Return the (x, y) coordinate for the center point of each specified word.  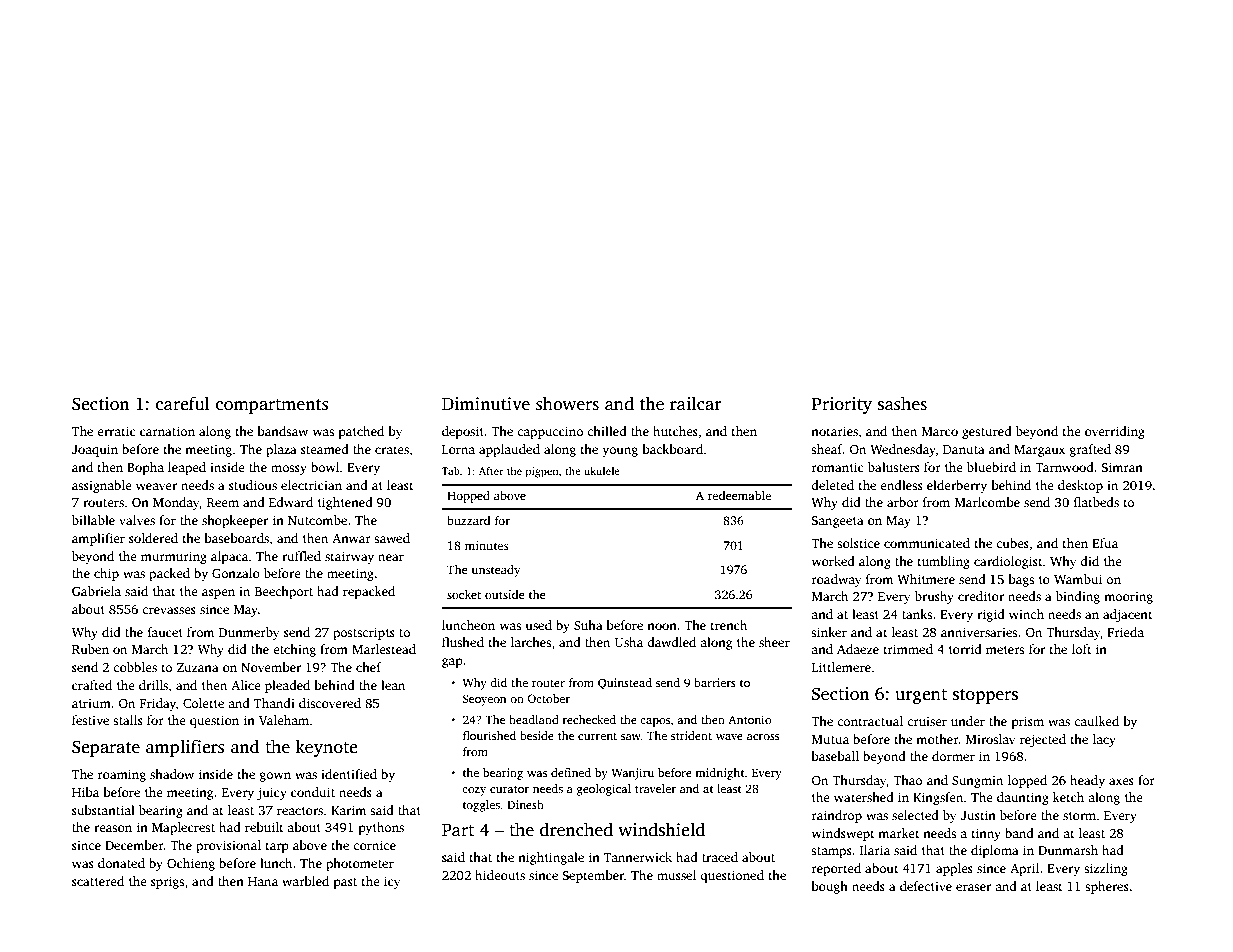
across (763, 737)
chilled (607, 431)
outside (505, 594)
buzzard (468, 520)
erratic (116, 431)
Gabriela (96, 591)
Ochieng (191, 864)
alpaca (229, 557)
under (968, 721)
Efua (1105, 543)
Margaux (1039, 451)
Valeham (284, 720)
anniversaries (979, 632)
